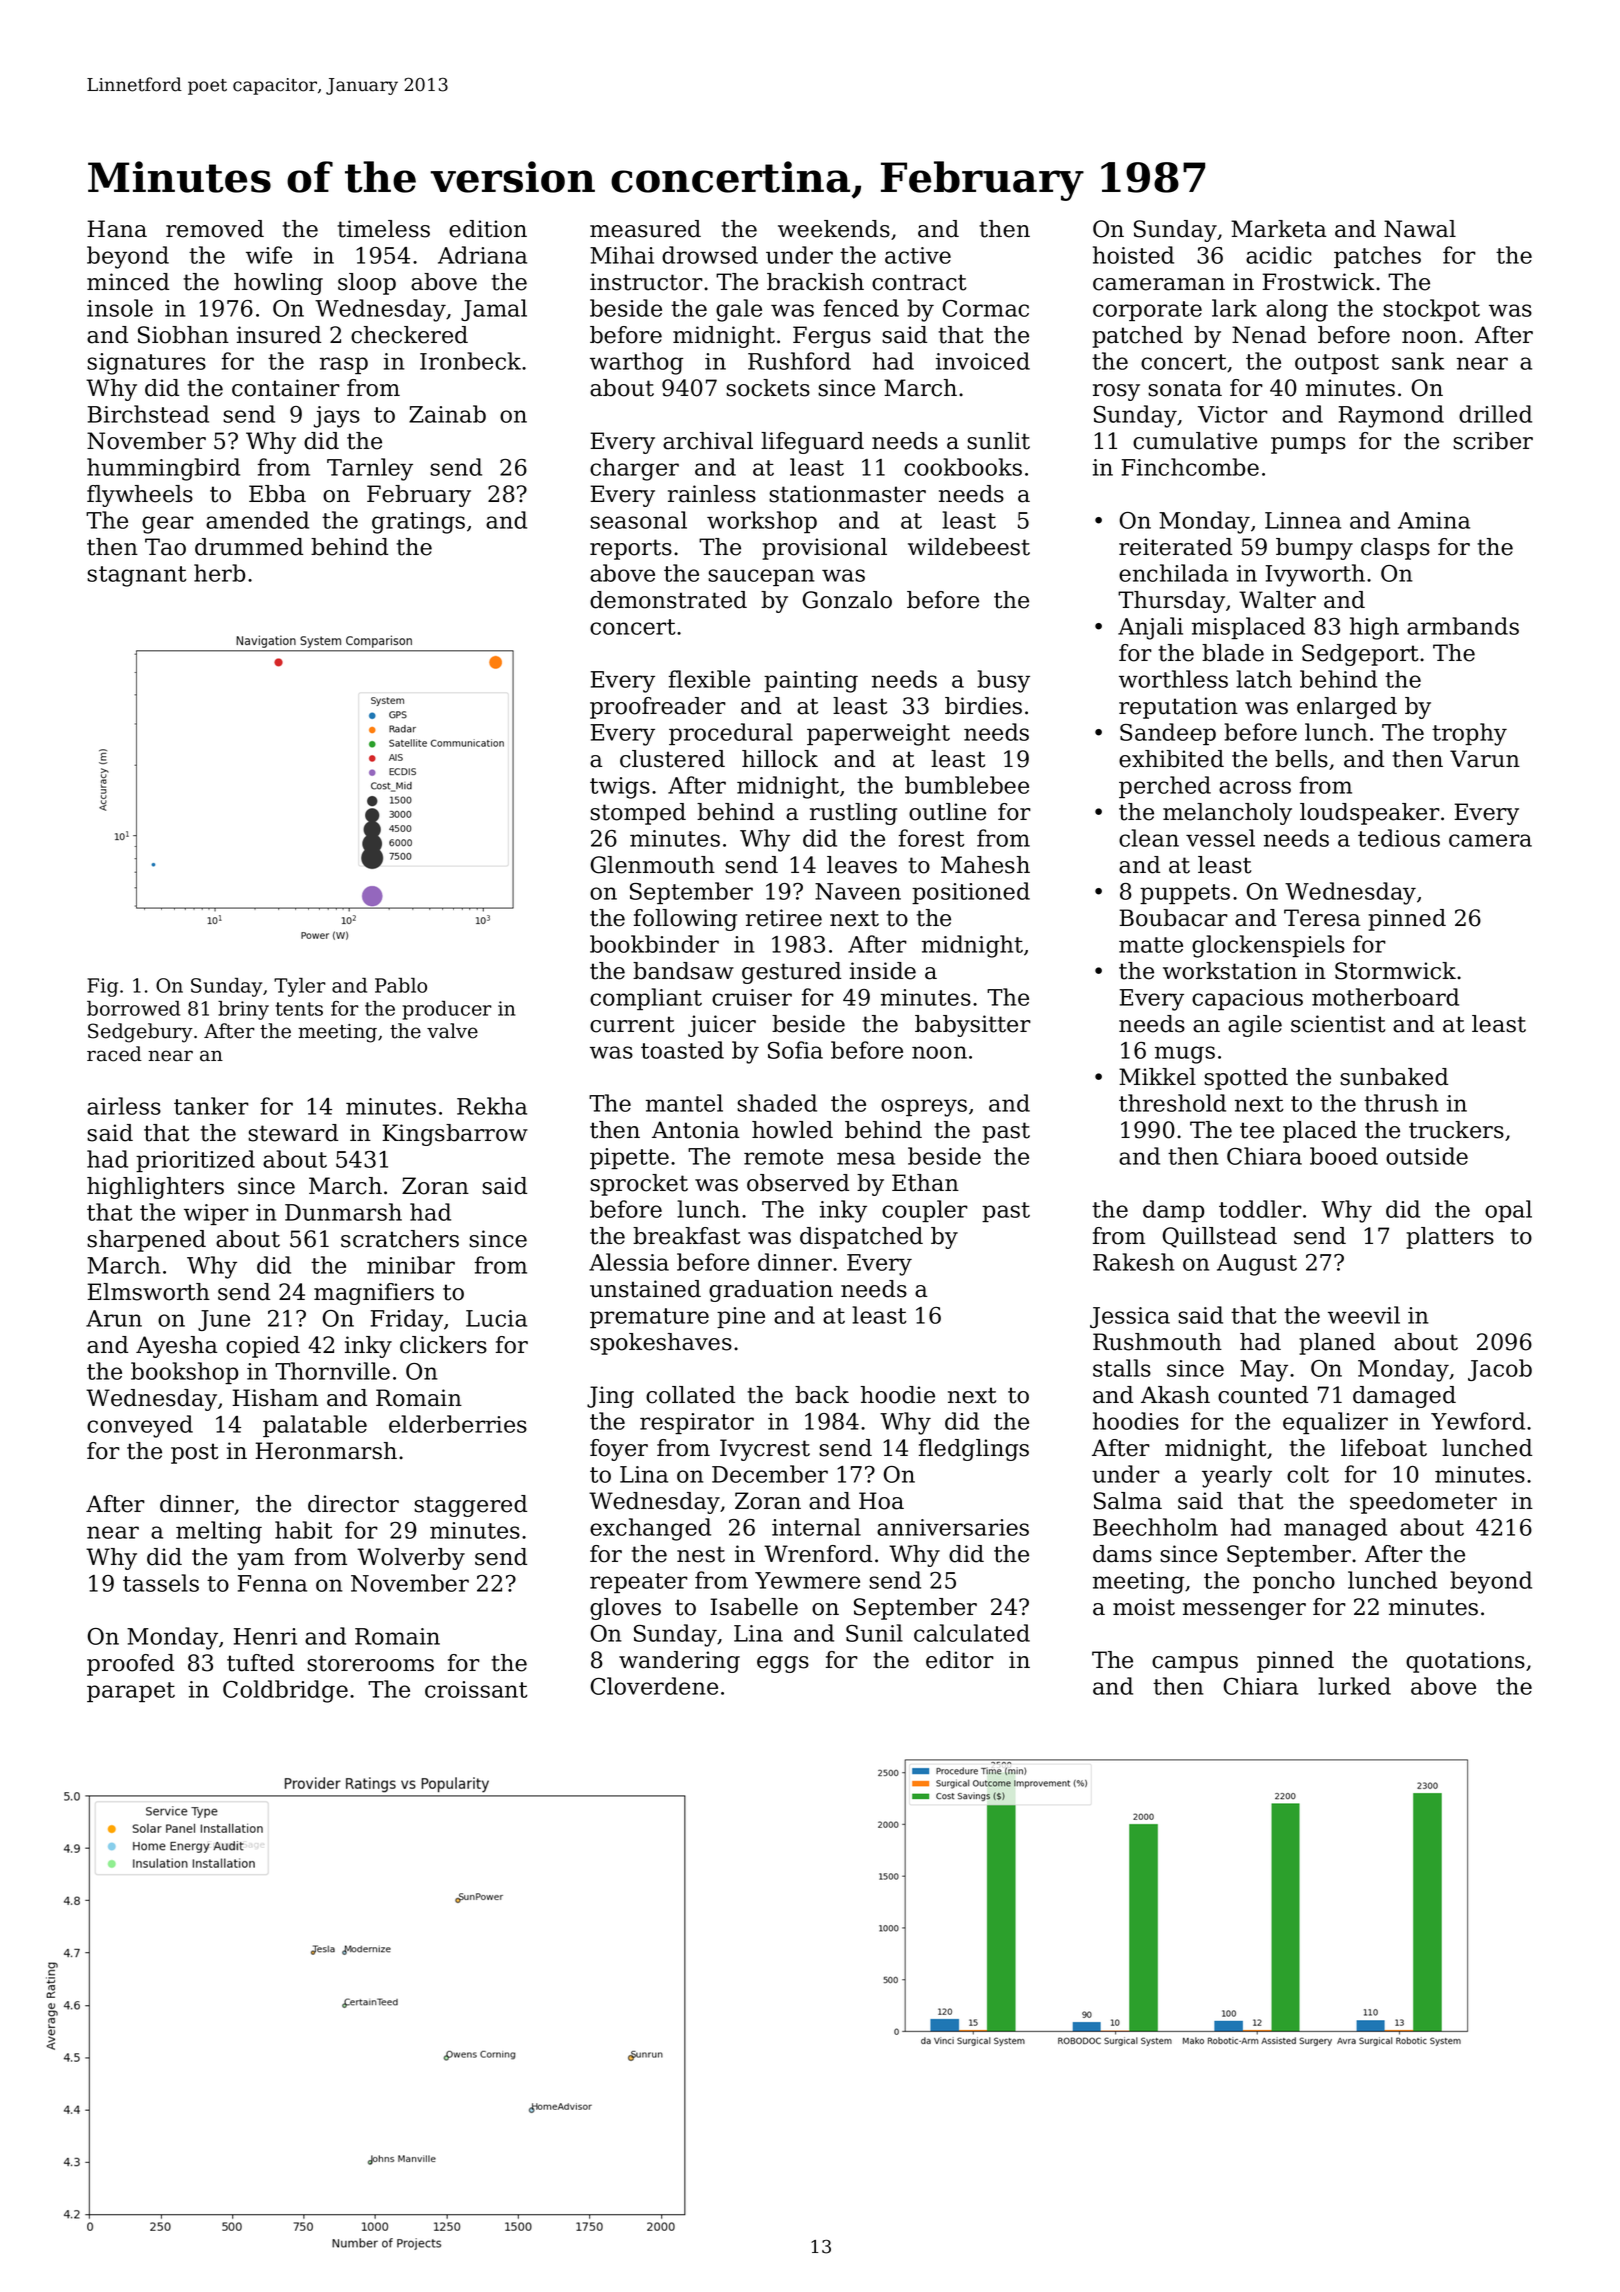 This page has height=2292, width=1620. I want to click on scientist, so click(1338, 1024).
